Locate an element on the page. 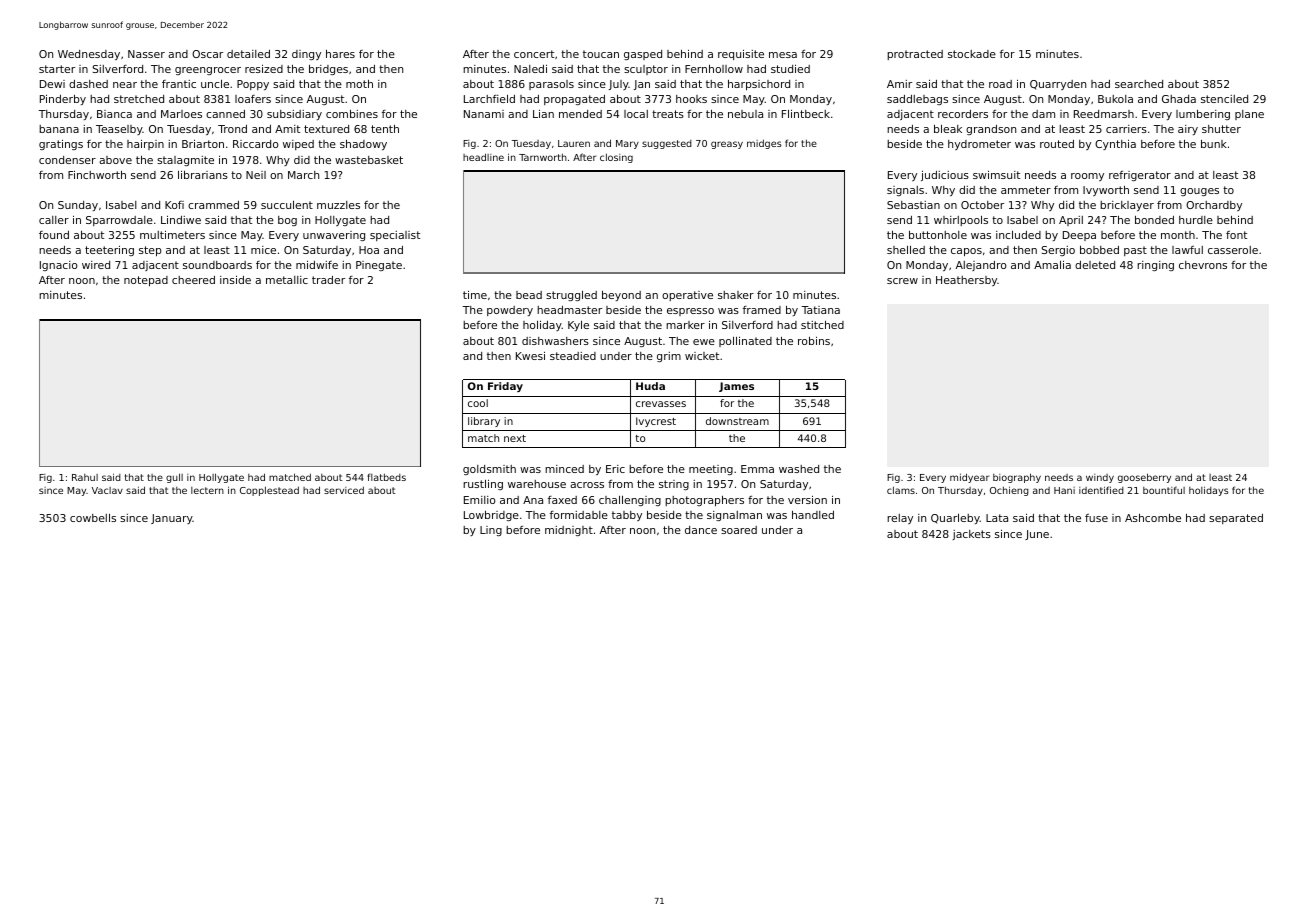 Image resolution: width=1308 pixels, height=924 pixels. operative is located at coordinates (687, 296).
